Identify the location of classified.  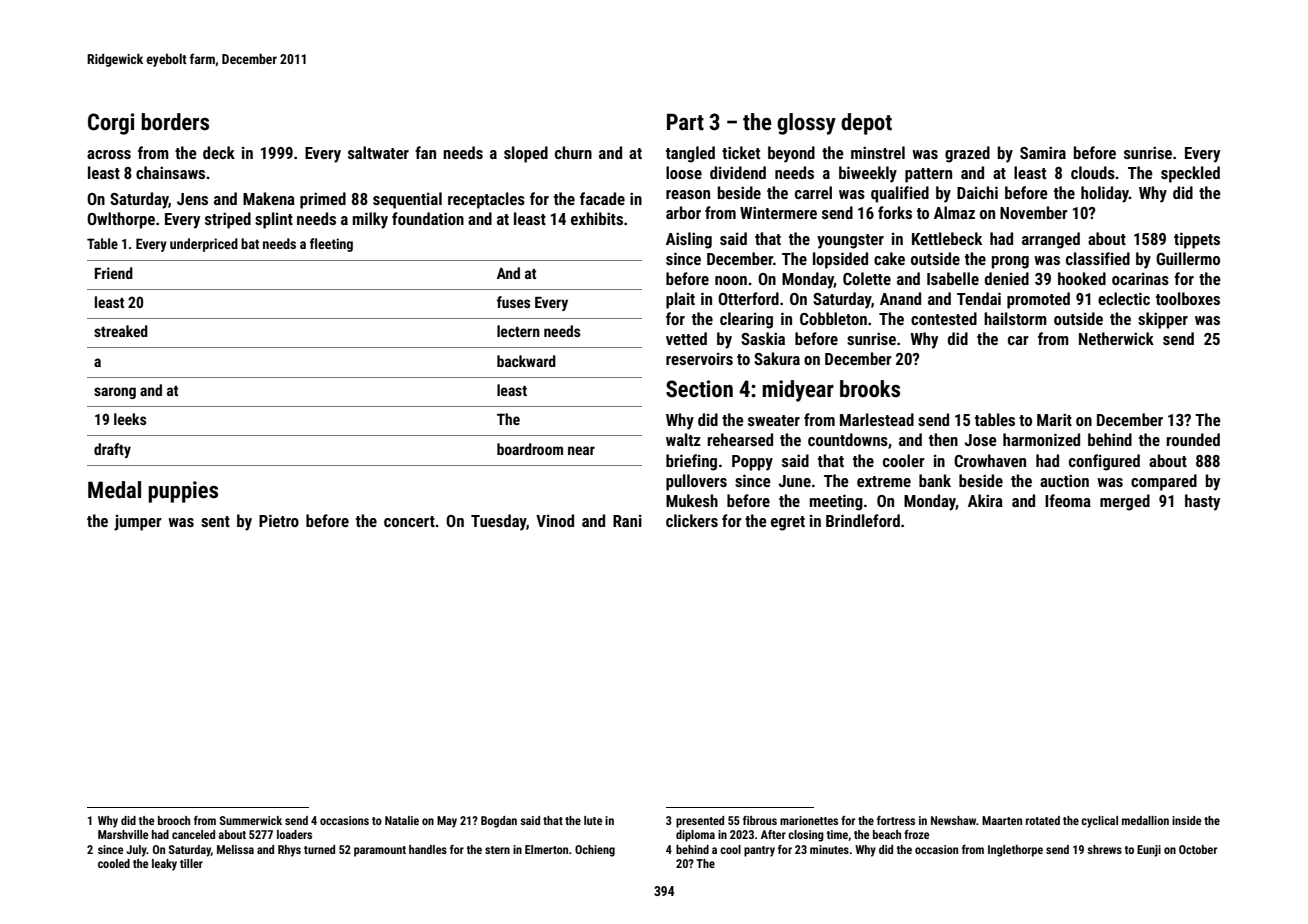
(1098, 258).
